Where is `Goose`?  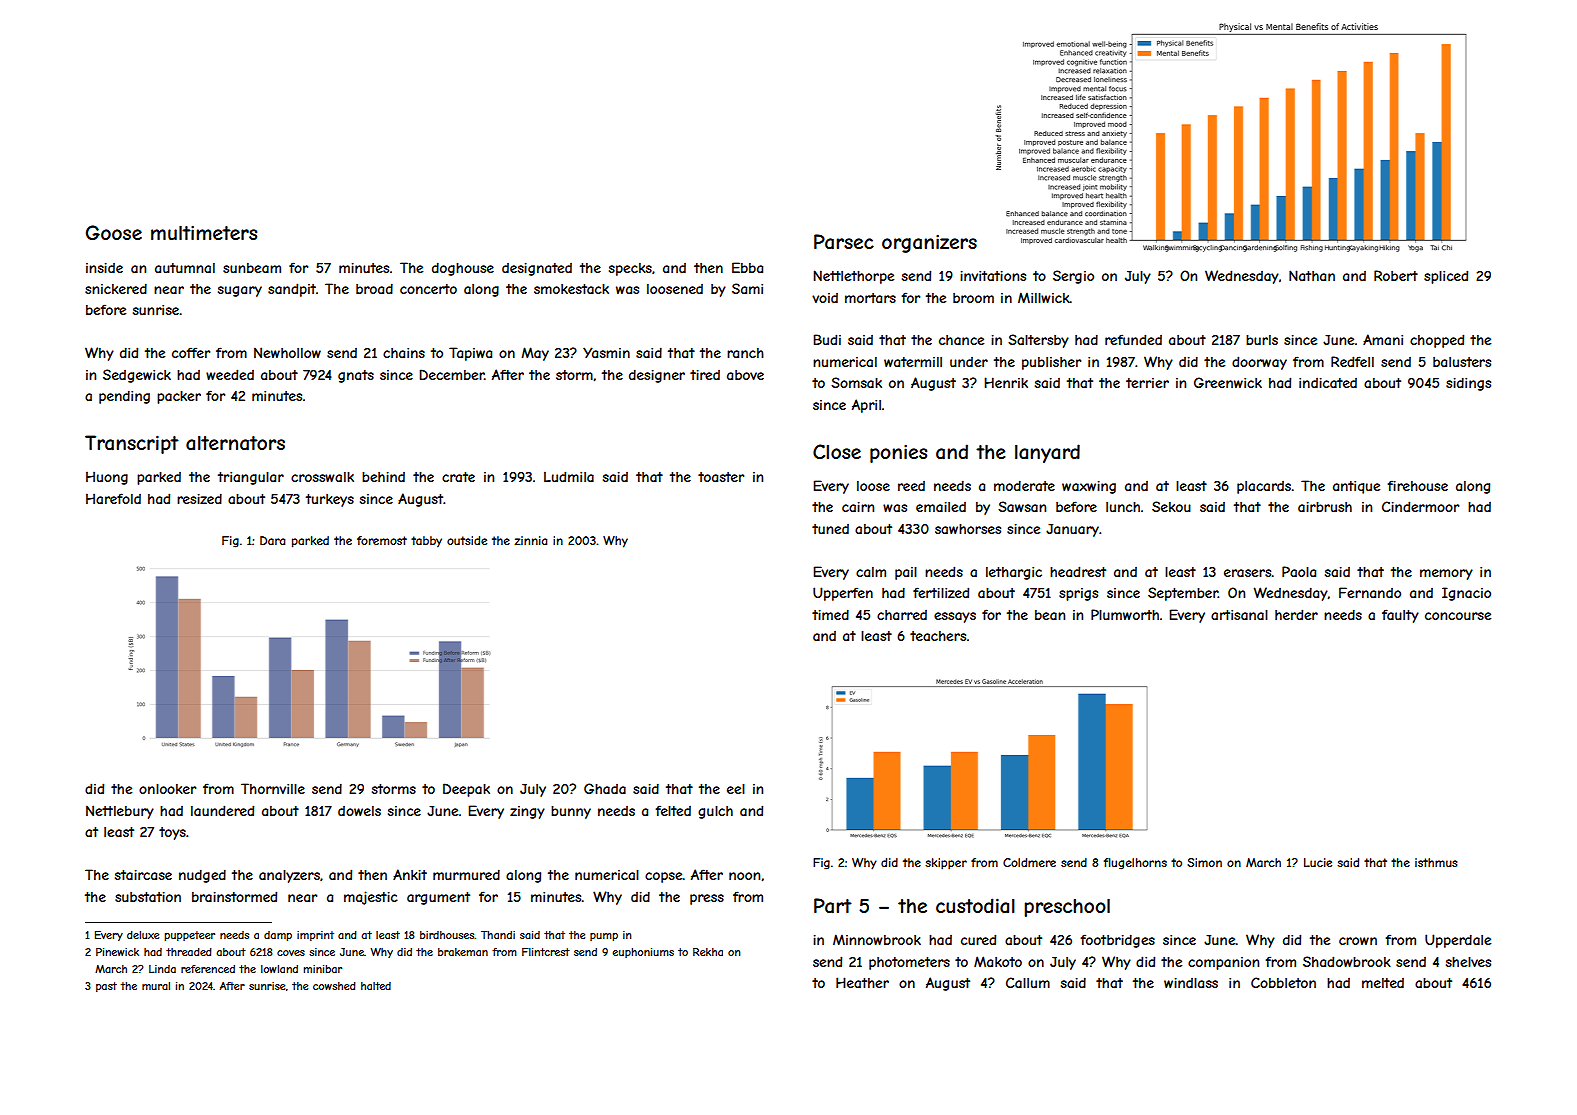
Goose is located at coordinates (114, 232).
